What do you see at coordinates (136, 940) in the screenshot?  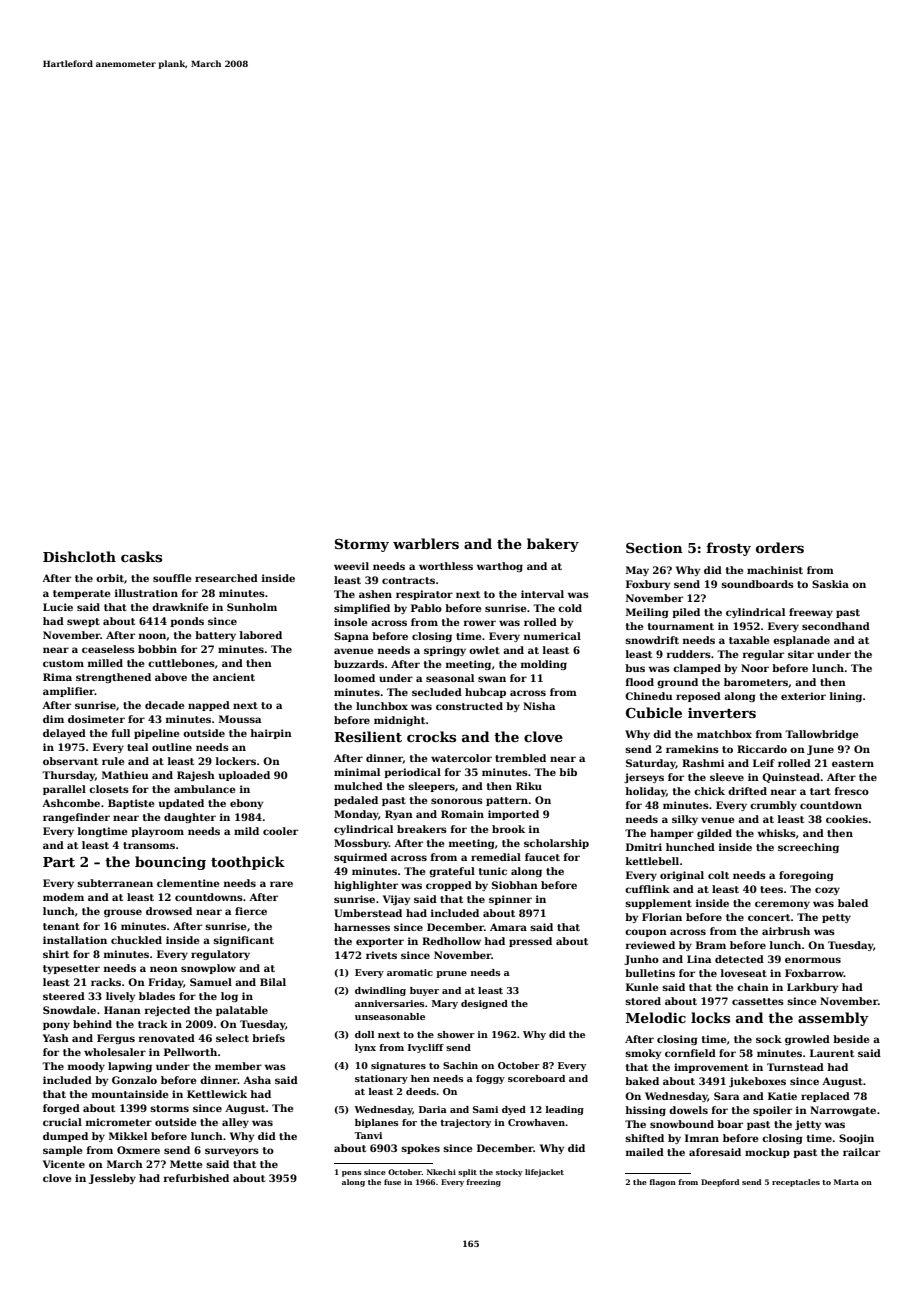 I see `chuckled` at bounding box center [136, 940].
